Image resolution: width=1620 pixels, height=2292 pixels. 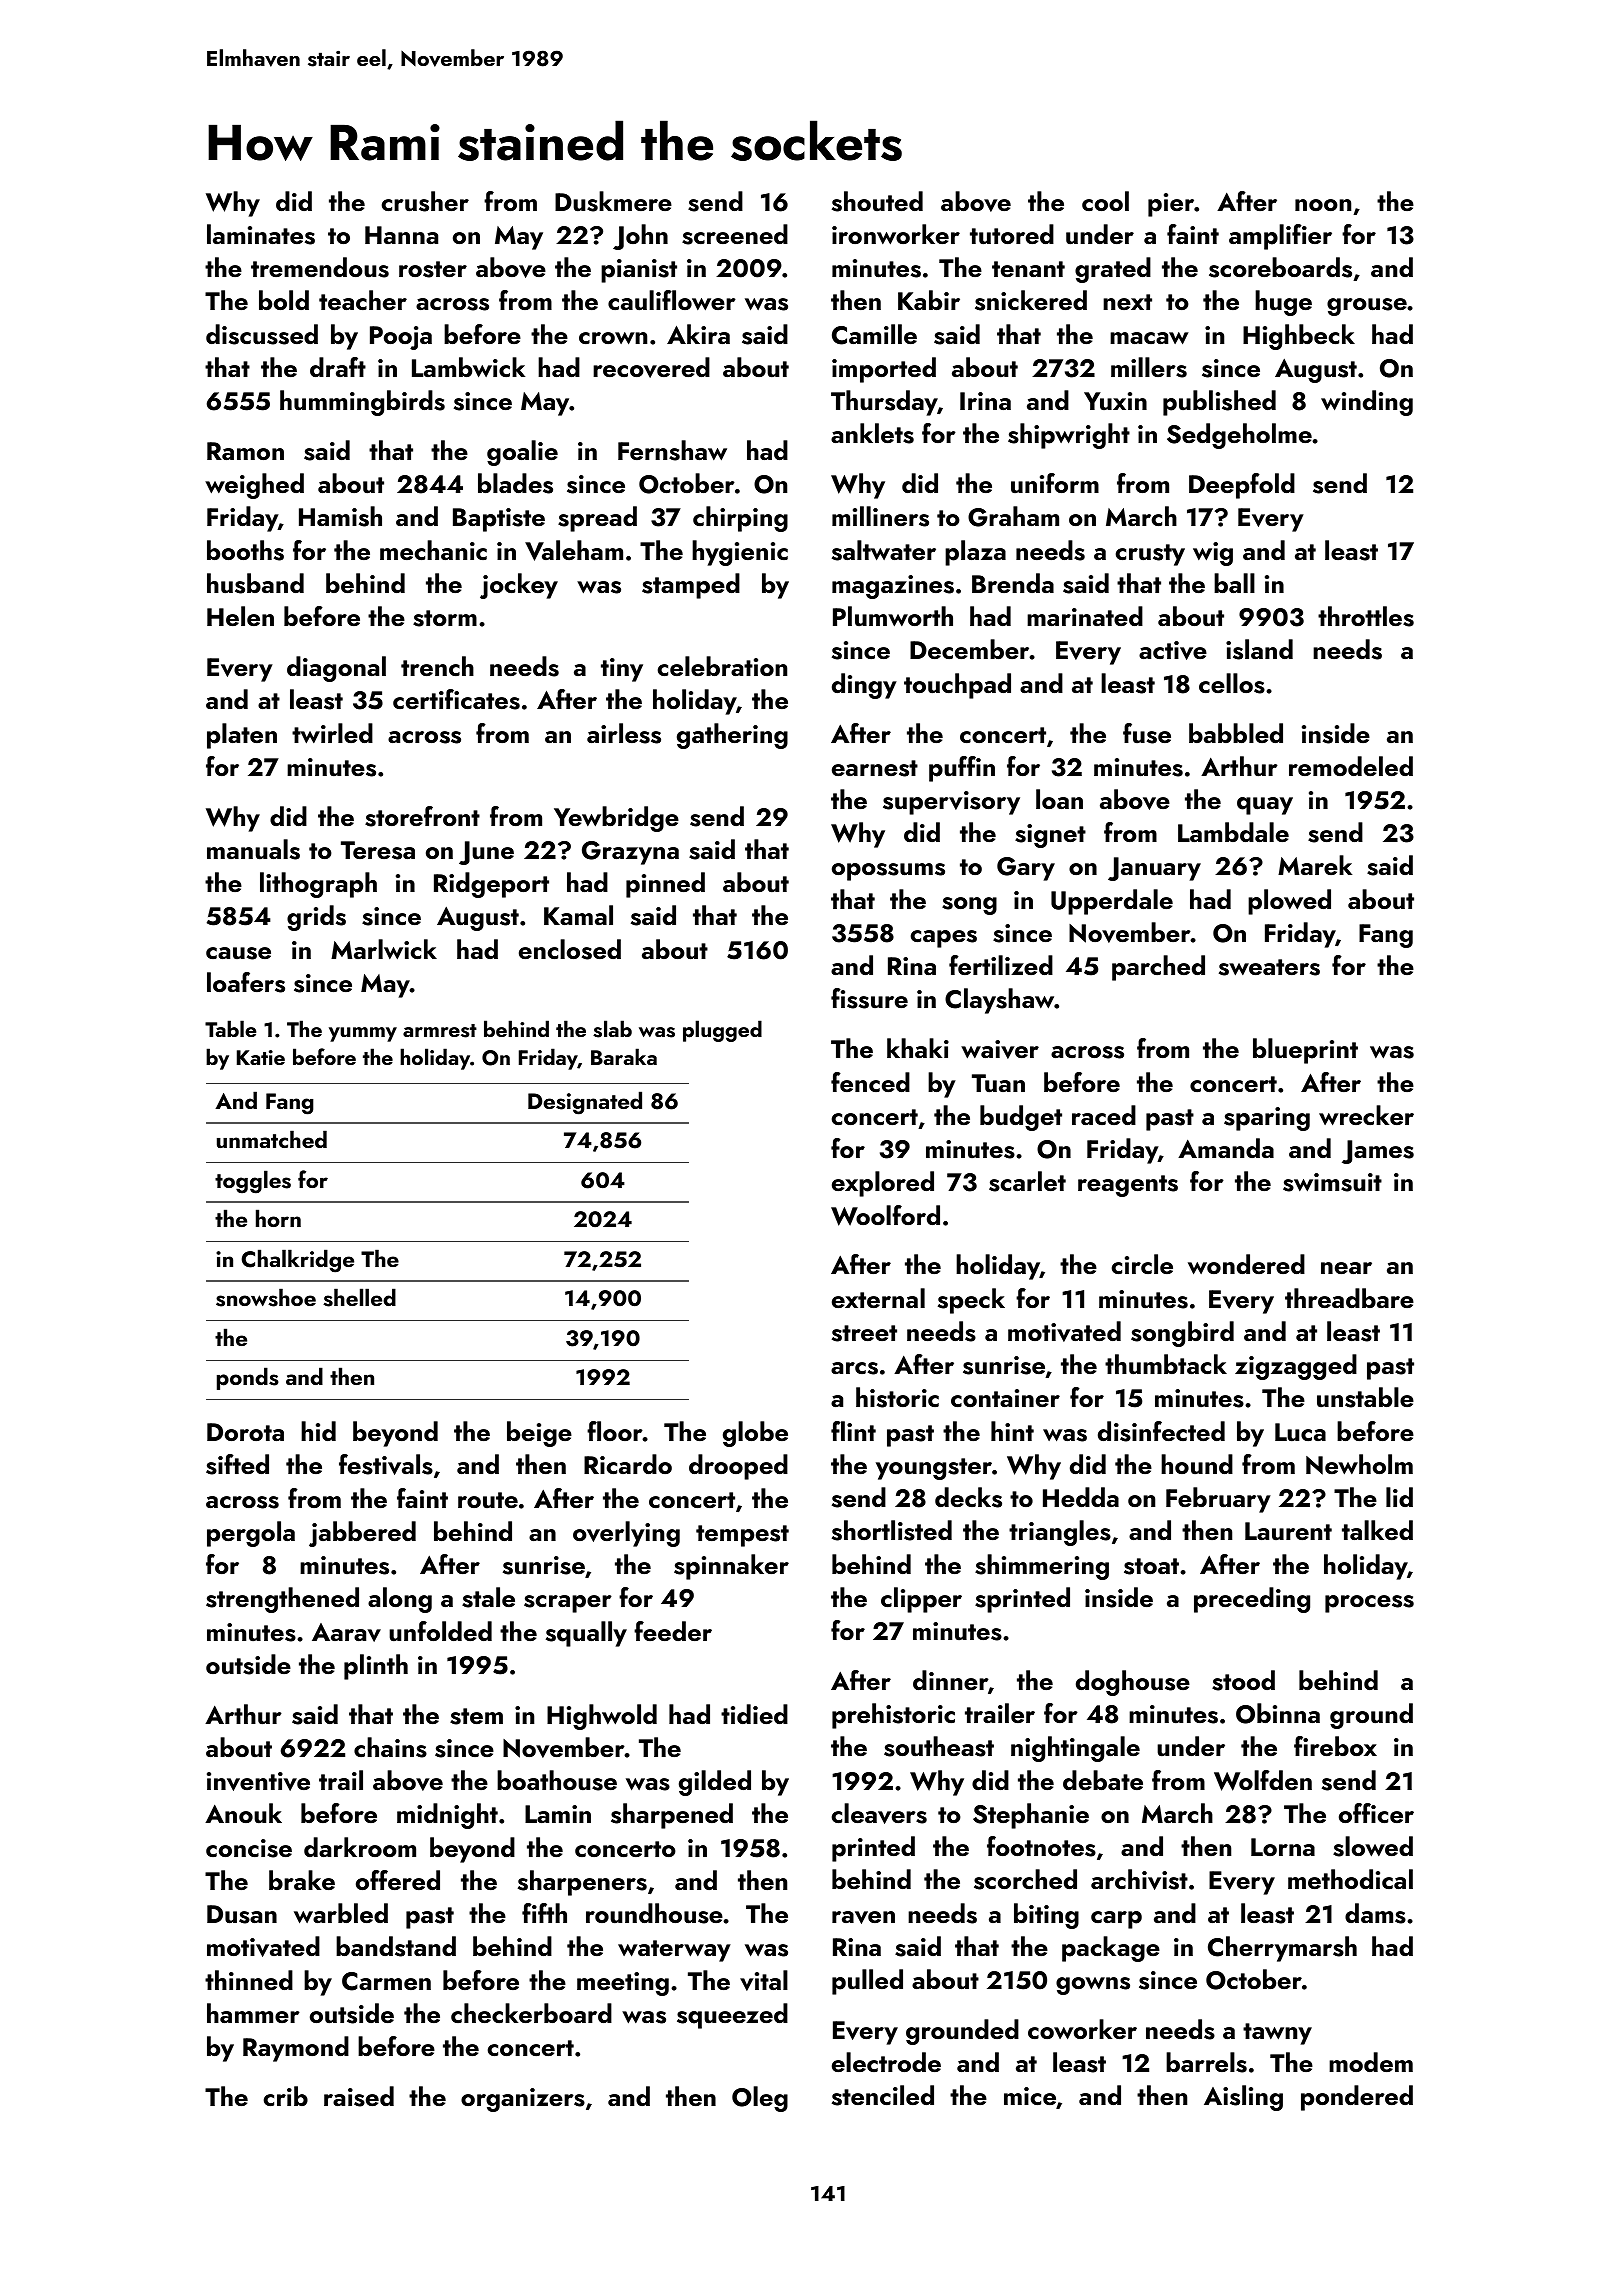 What do you see at coordinates (740, 553) in the screenshot?
I see `hygienic` at bounding box center [740, 553].
